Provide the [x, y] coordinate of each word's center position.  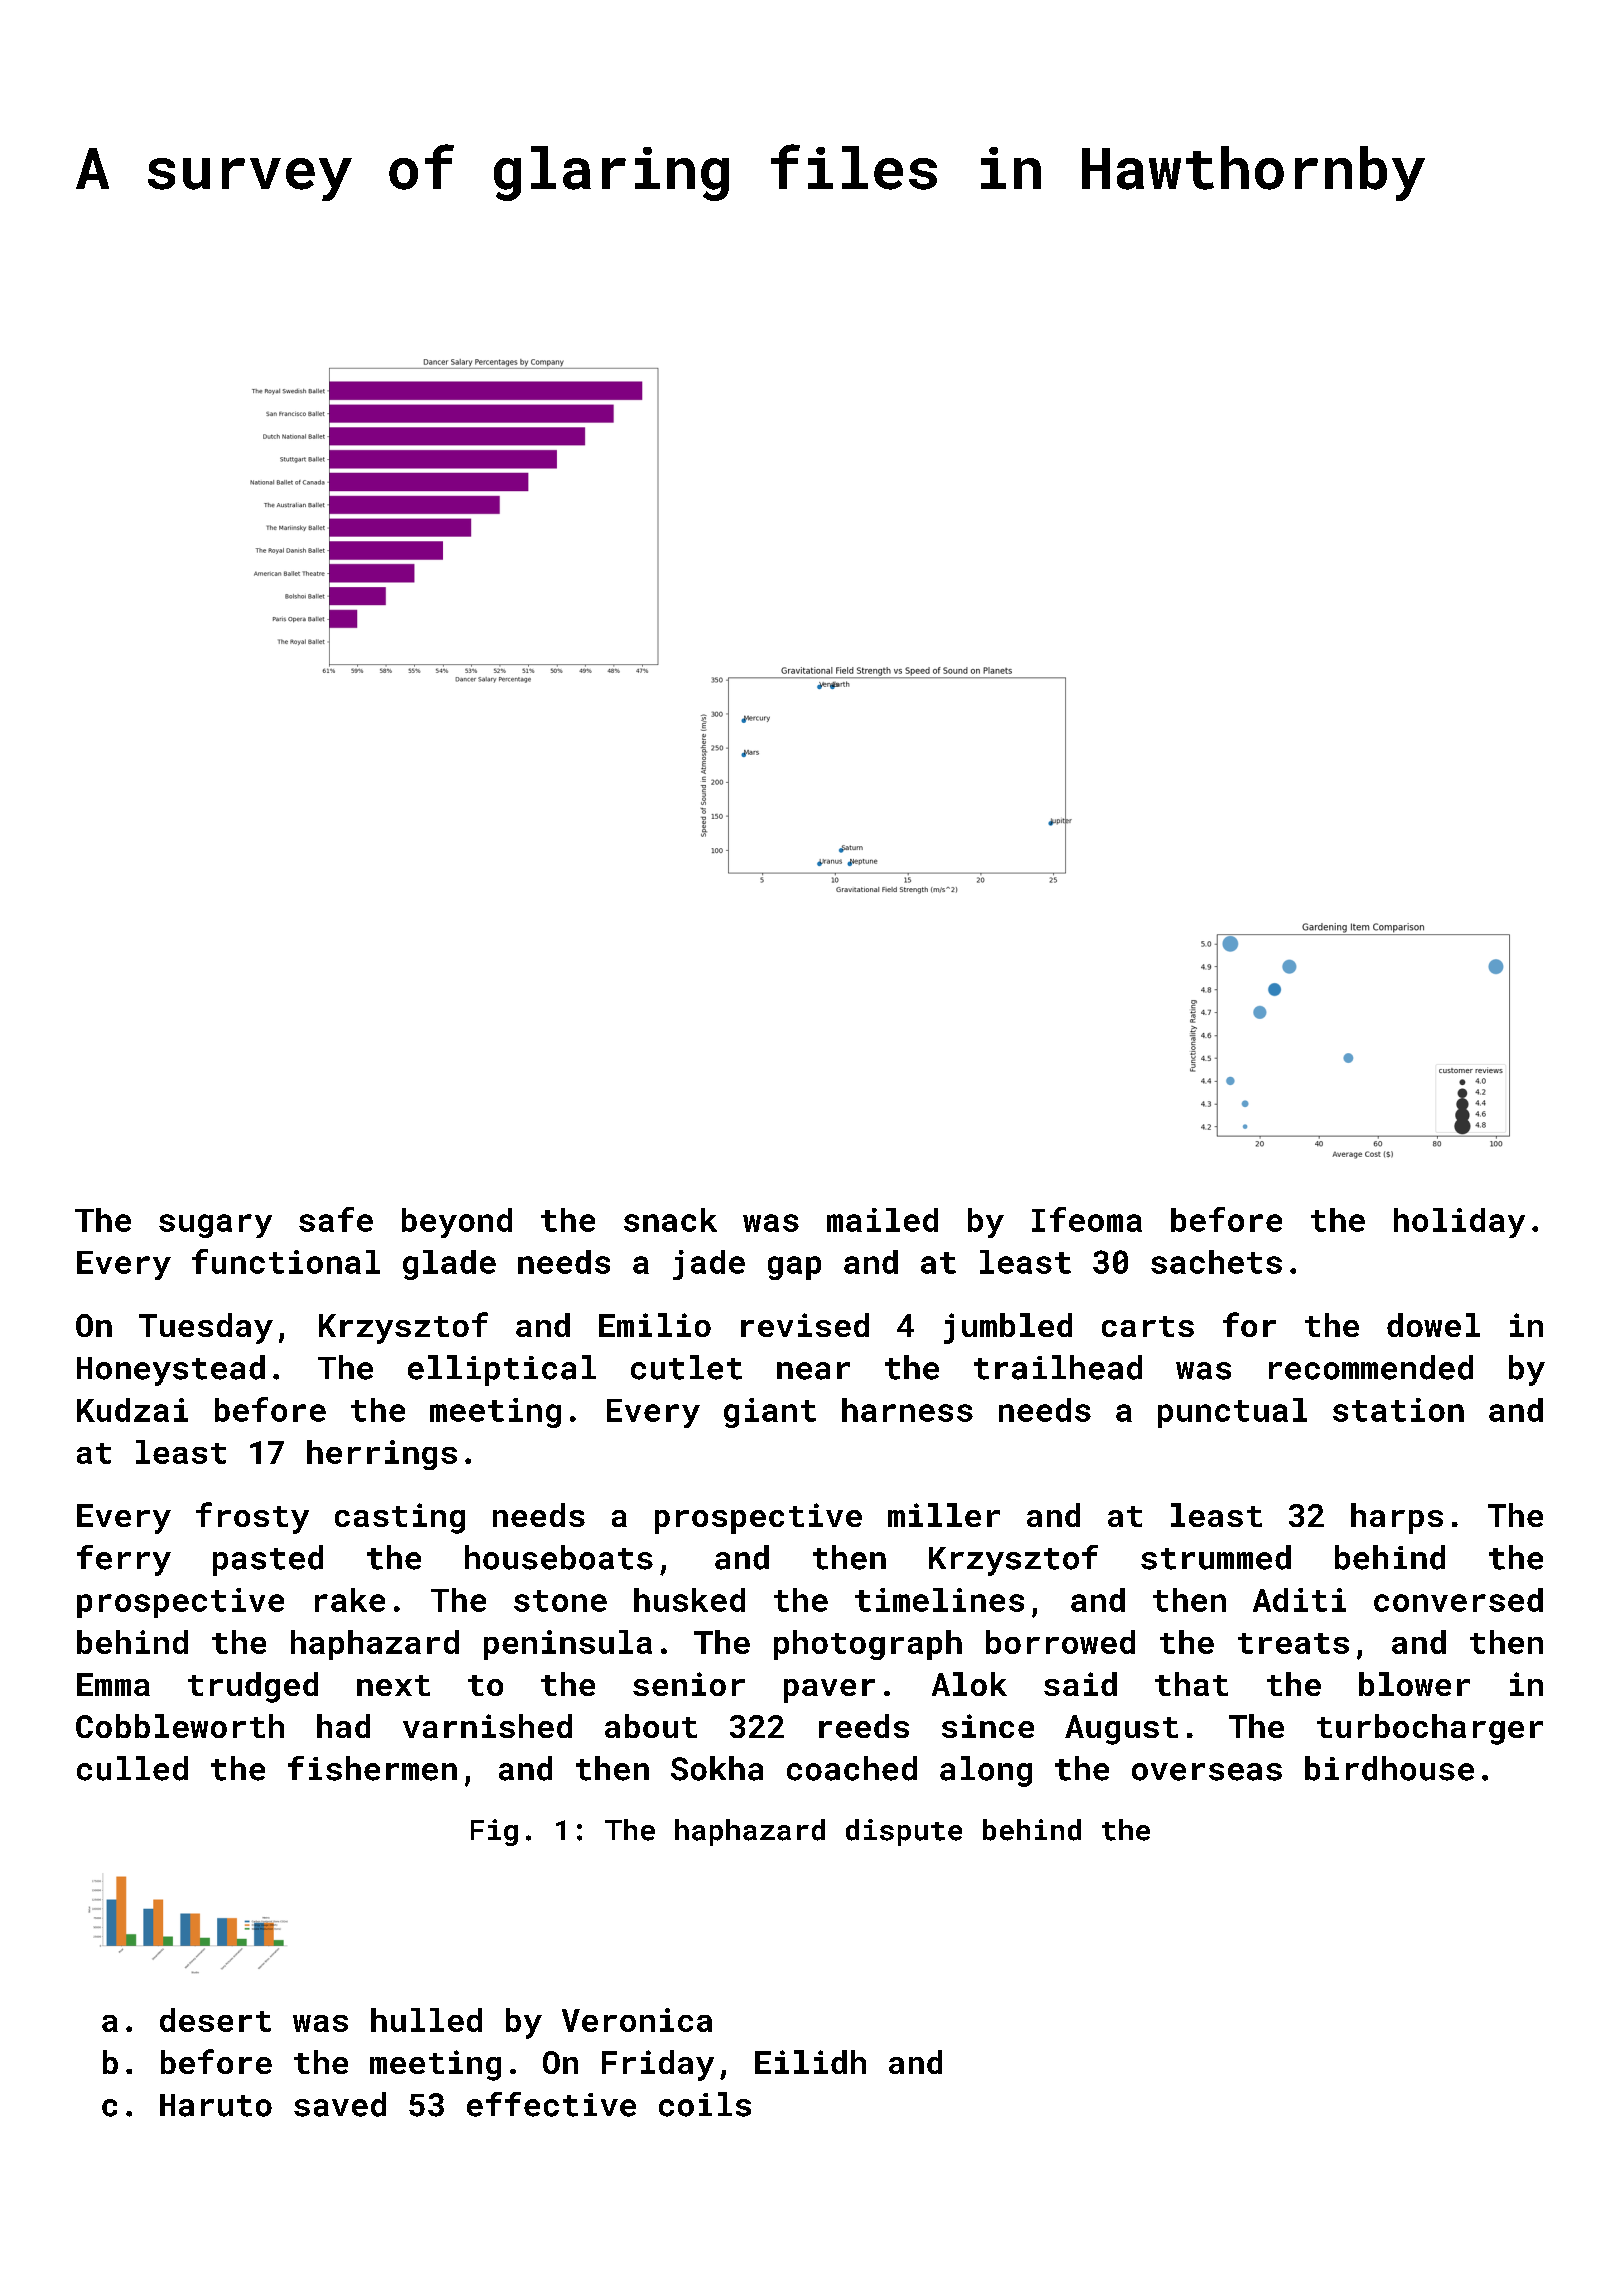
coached [852, 1768]
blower [1414, 1684]
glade [449, 1265]
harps [1397, 1518]
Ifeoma [1087, 1219]
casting [400, 1518]
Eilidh [810, 2062]
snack [670, 1220]
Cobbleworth [180, 1726]
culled [132, 1768]
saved [340, 2104]
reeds [864, 1726]
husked [689, 1600]
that [1191, 1684]
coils [705, 2104]
